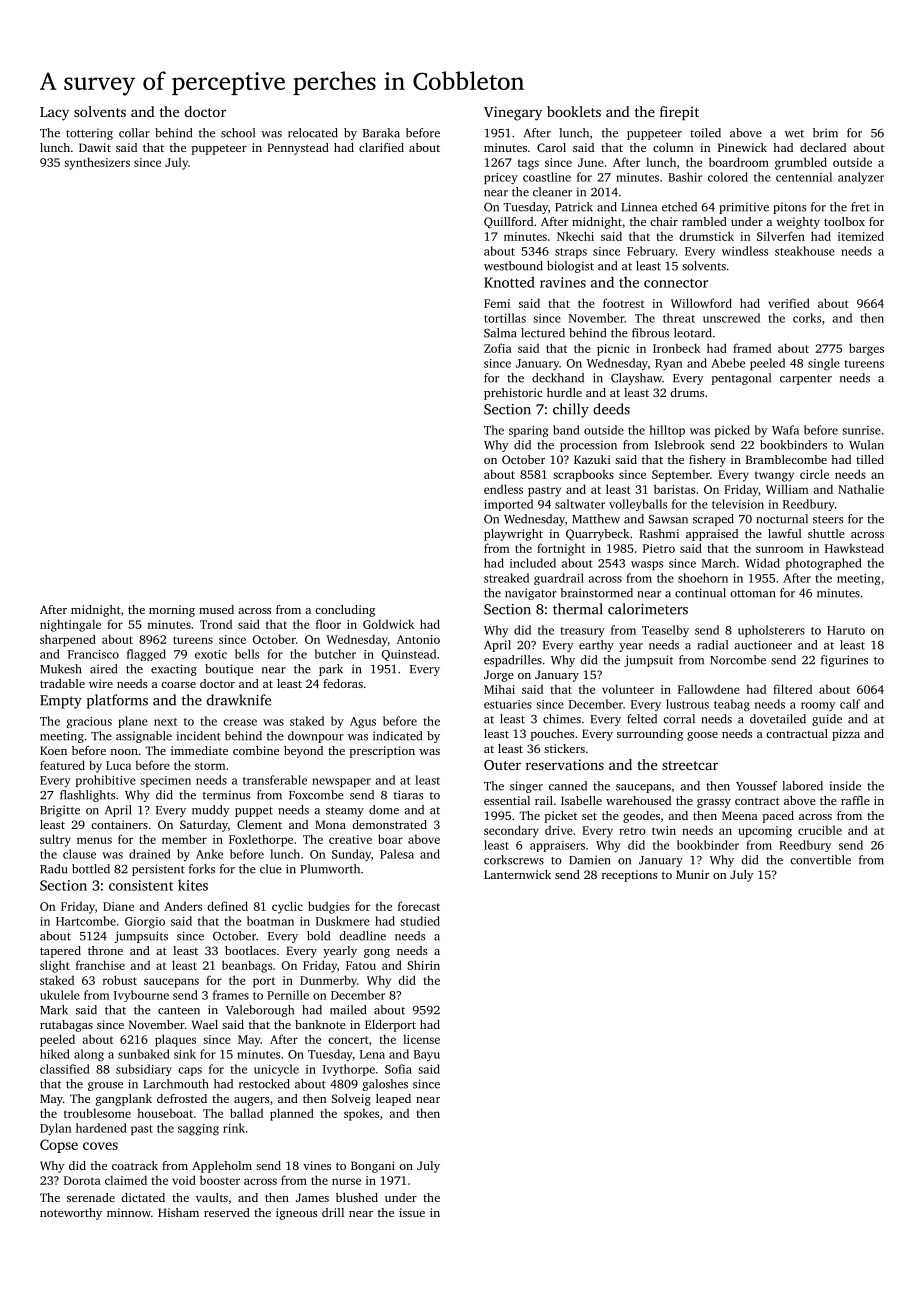 The height and width of the image is (1308, 924). Describe the element at coordinates (870, 459) in the image. I see `tilled` at that location.
